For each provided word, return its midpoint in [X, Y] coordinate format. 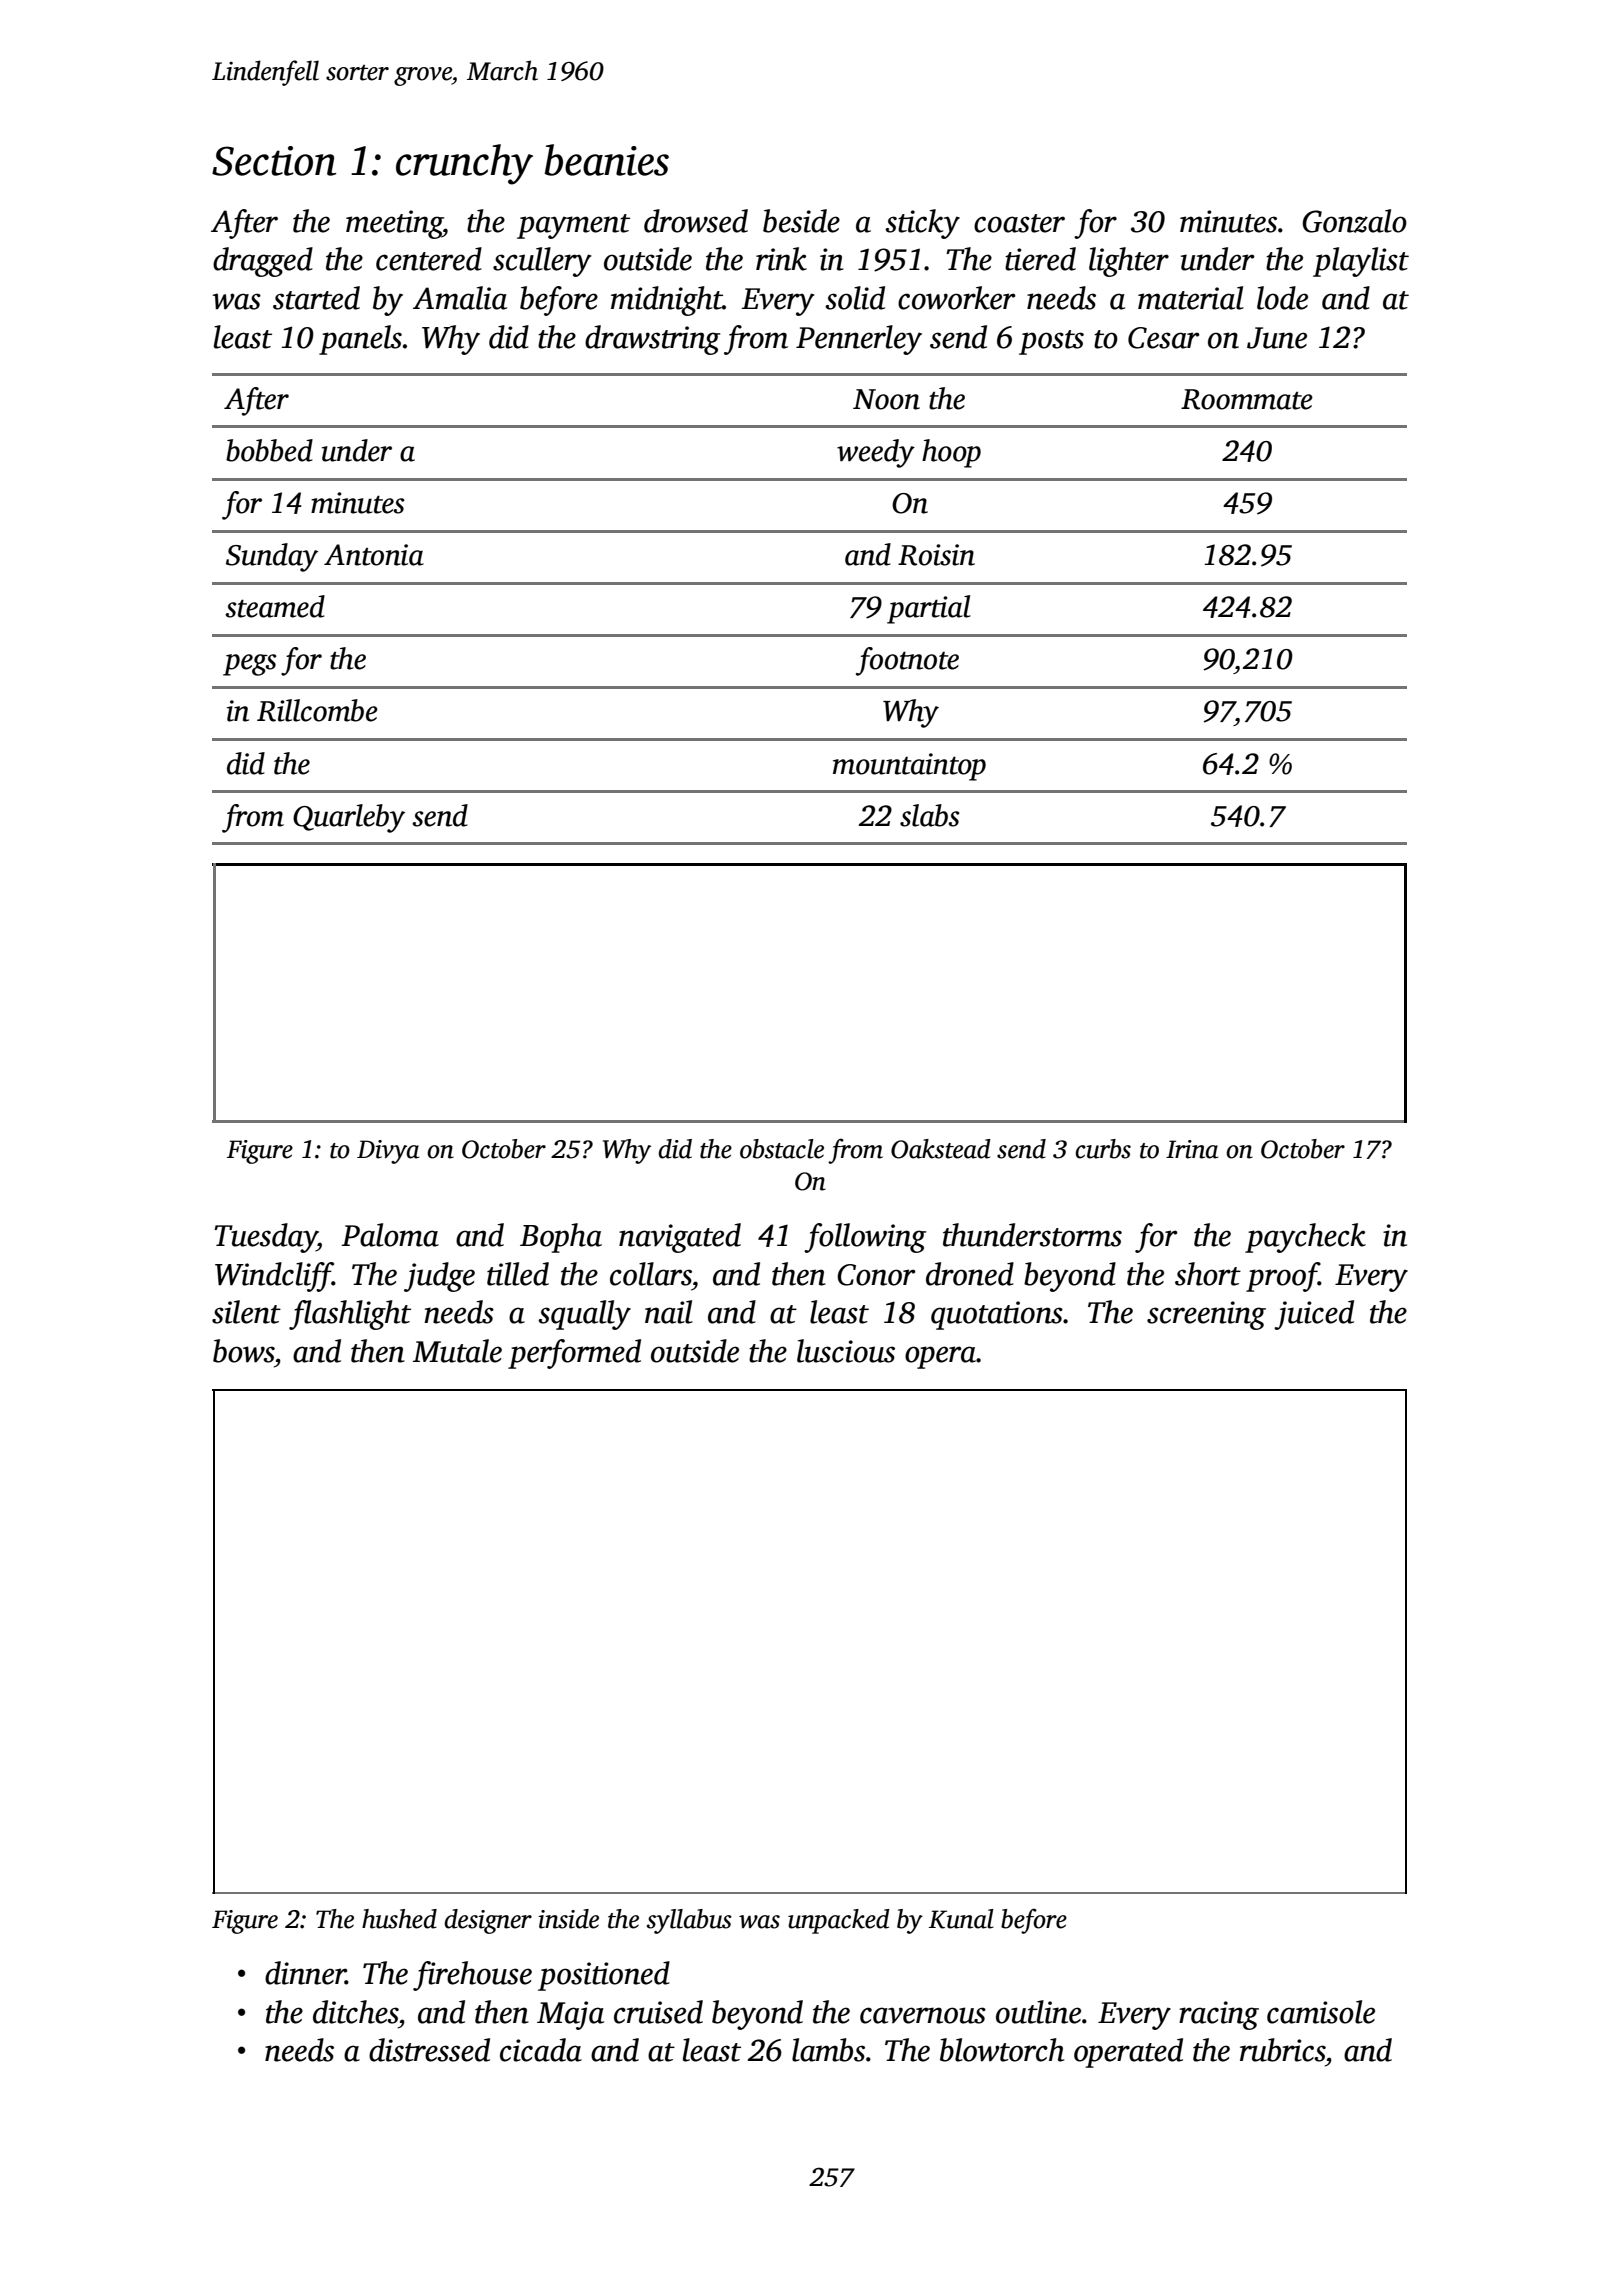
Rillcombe [317, 710]
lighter [1129, 262]
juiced [1314, 1315]
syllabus [689, 1921]
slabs [930, 815]
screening [1206, 1315]
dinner [305, 1973]
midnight [667, 301]
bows [243, 1351]
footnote [907, 661]
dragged [263, 262]
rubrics [1282, 2050]
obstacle [782, 1149]
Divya [388, 1152]
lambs [828, 2050]
